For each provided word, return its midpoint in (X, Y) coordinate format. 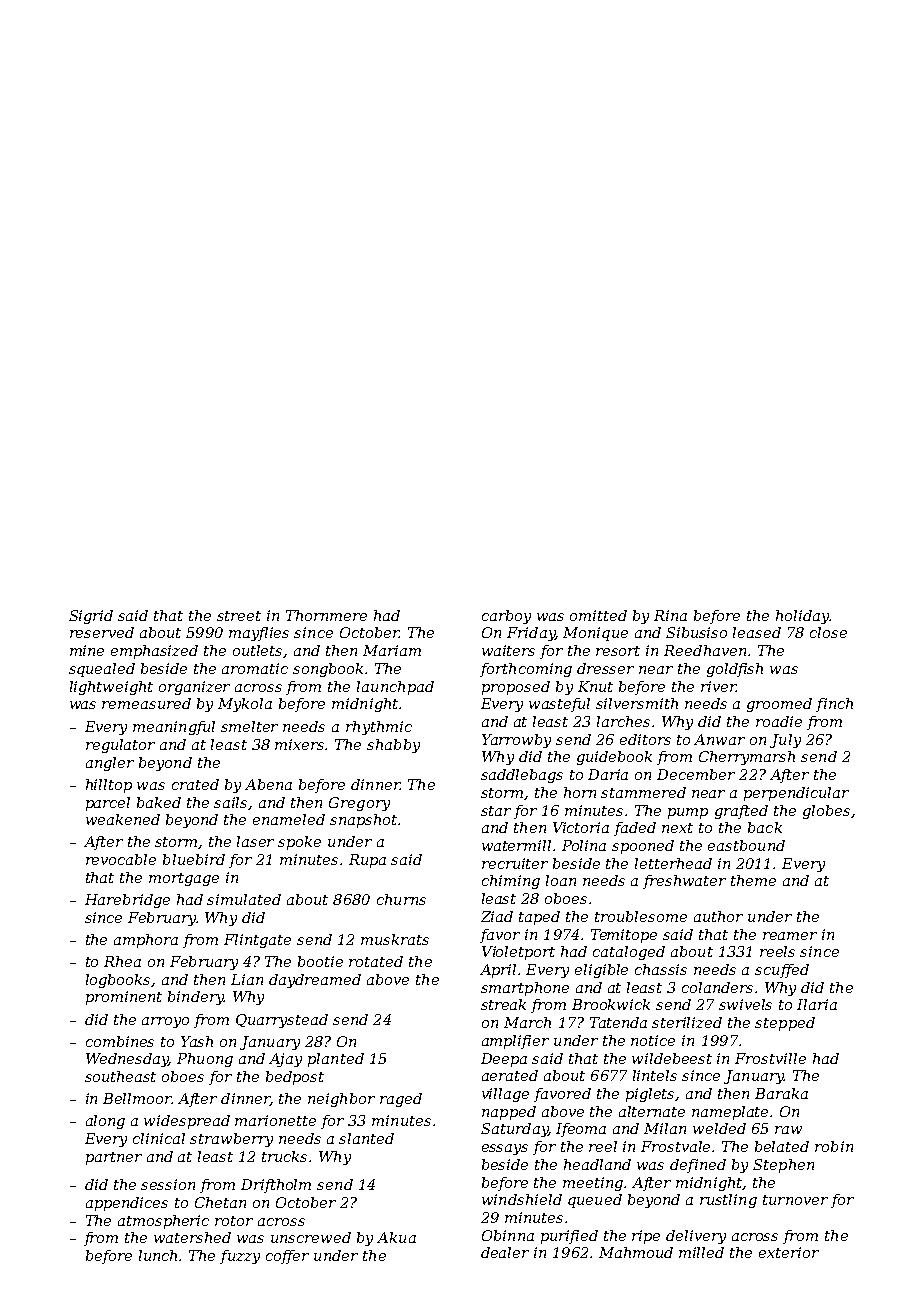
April (498, 971)
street (239, 616)
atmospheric (163, 1222)
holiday (802, 617)
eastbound (746, 845)
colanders (717, 987)
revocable (121, 859)
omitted (598, 615)
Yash (197, 1041)
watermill (516, 845)
